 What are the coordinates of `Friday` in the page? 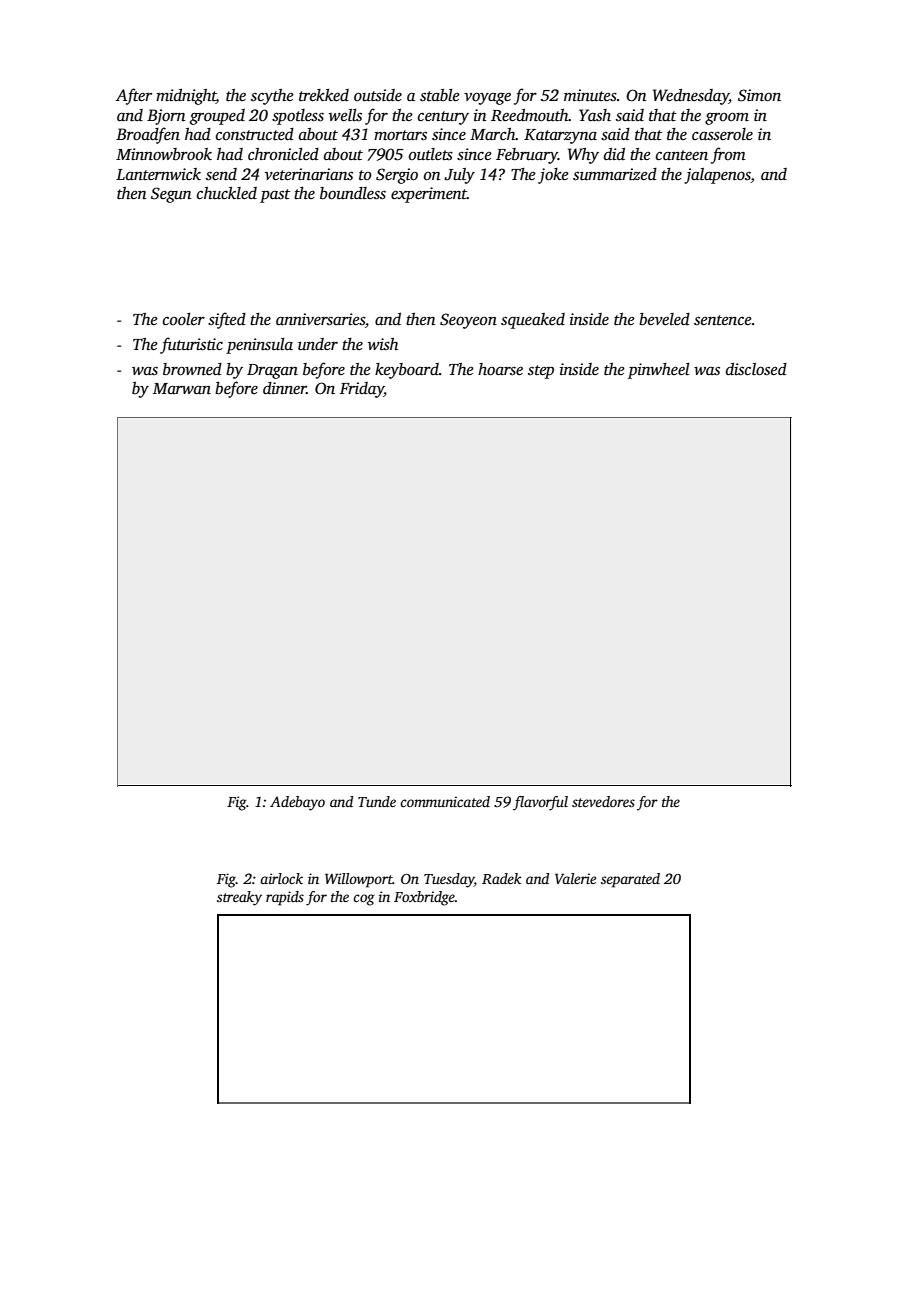 It's located at (362, 390).
